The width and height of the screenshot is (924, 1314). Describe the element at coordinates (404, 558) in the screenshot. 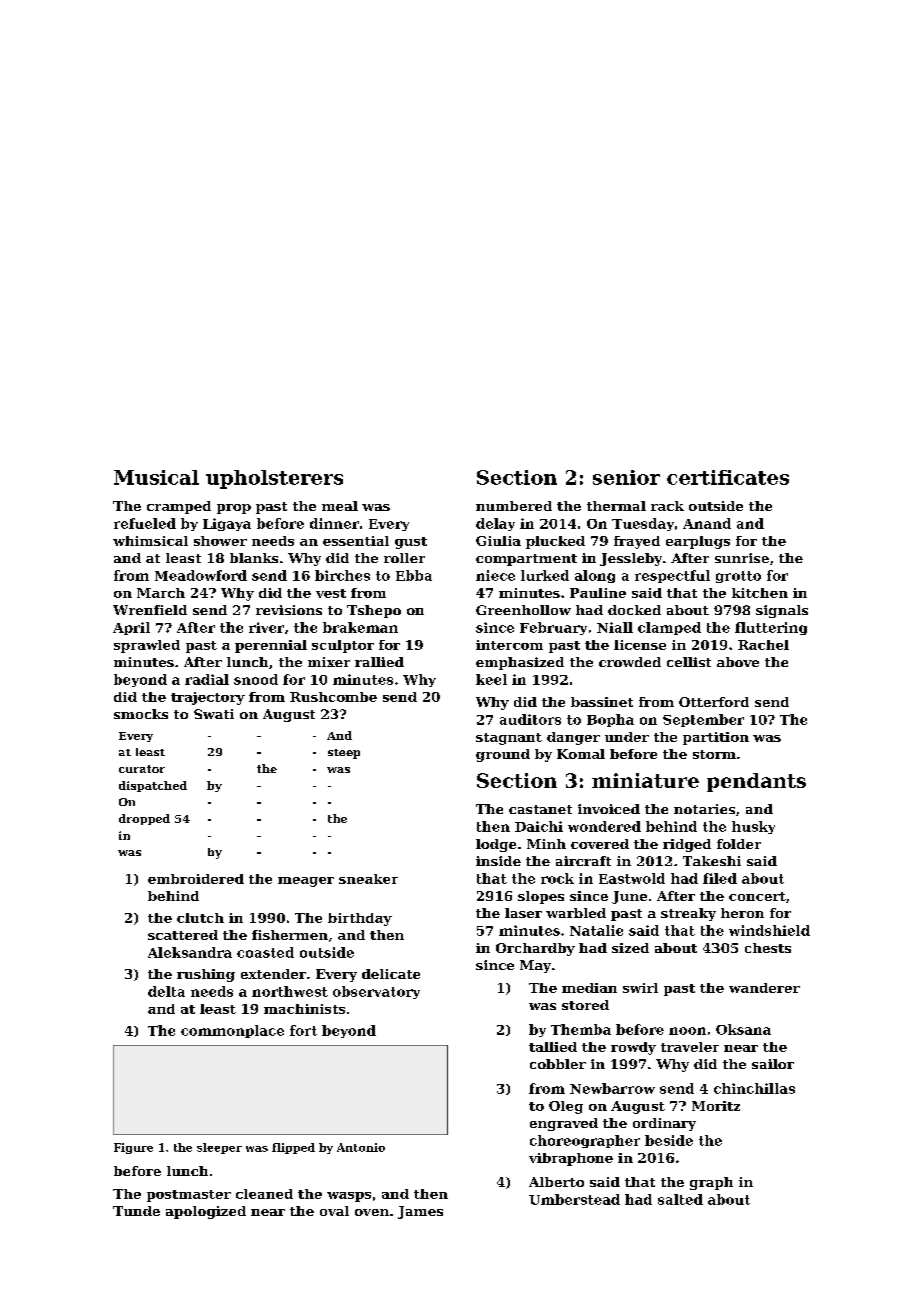

I see `roller` at that location.
